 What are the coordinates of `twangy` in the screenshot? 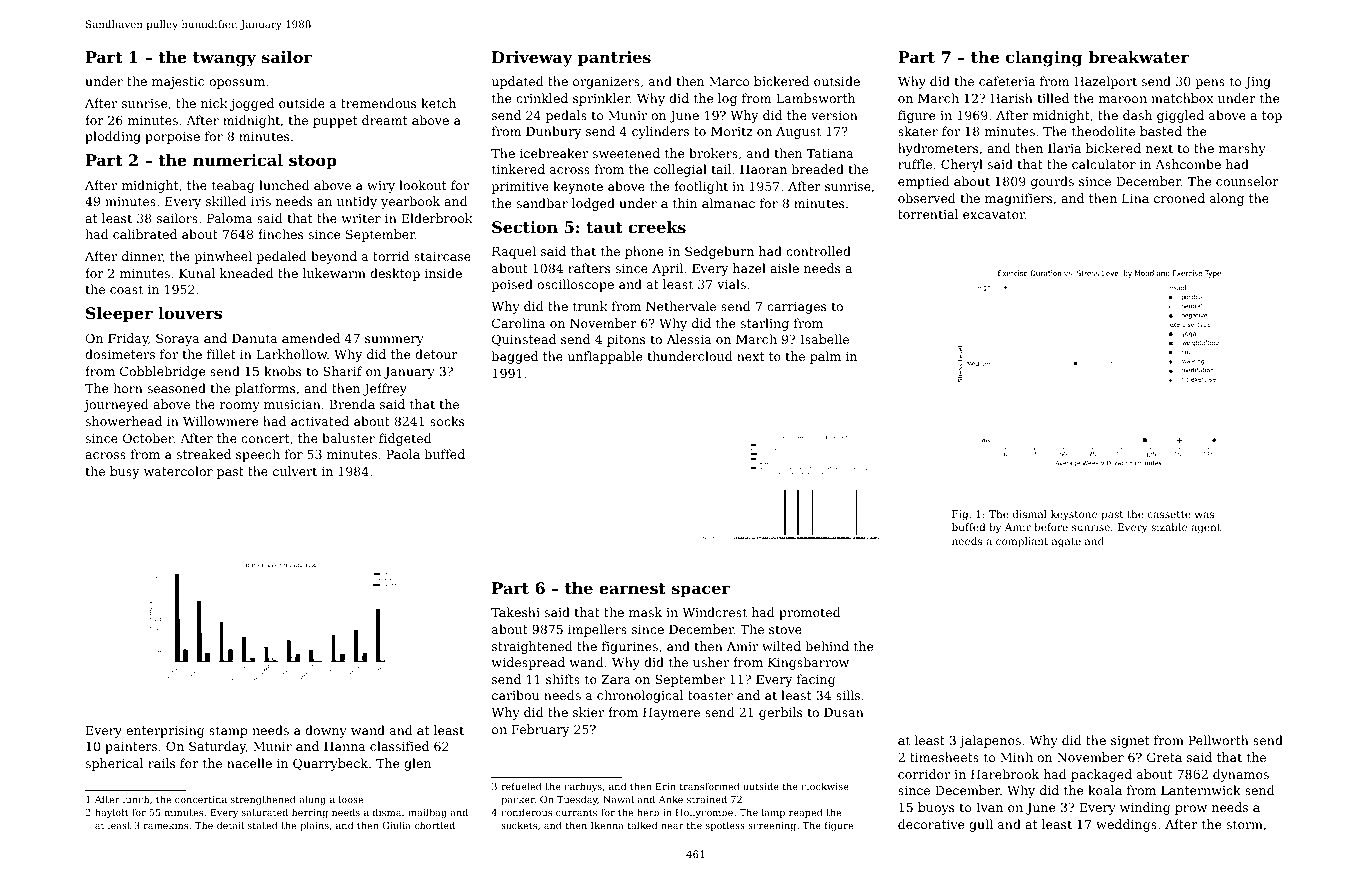 It's located at (224, 59).
